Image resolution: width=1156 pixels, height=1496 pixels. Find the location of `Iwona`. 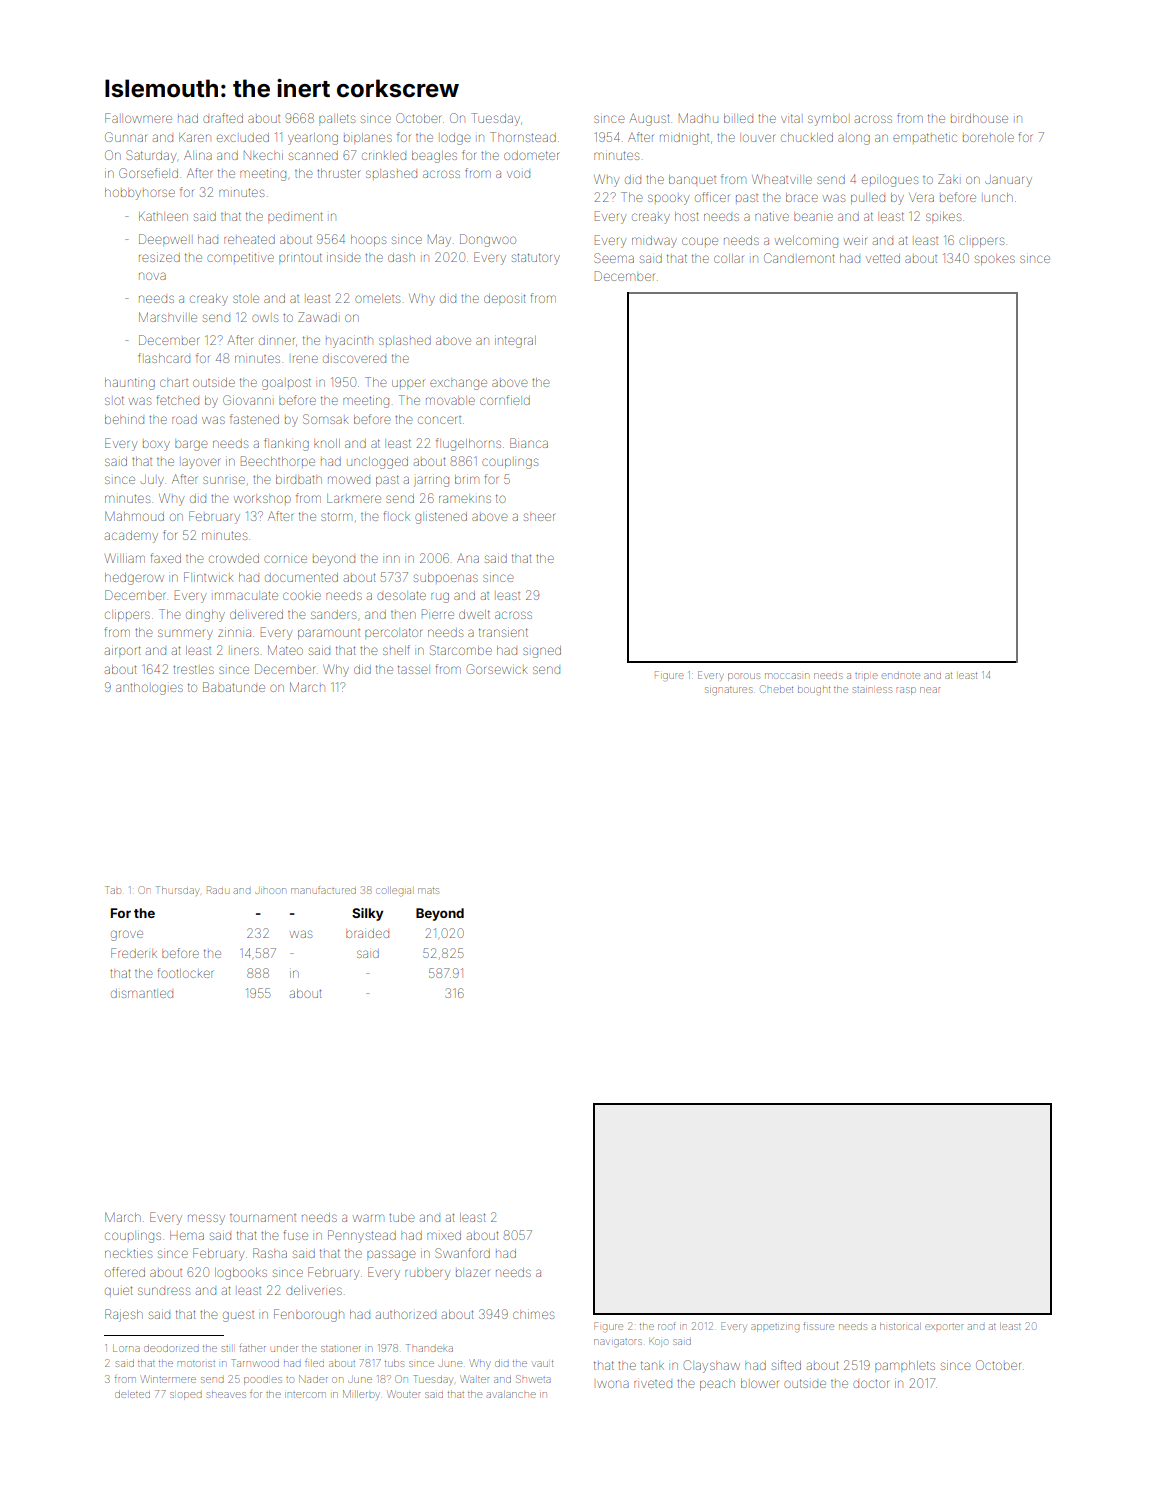

Iwona is located at coordinates (613, 1384).
